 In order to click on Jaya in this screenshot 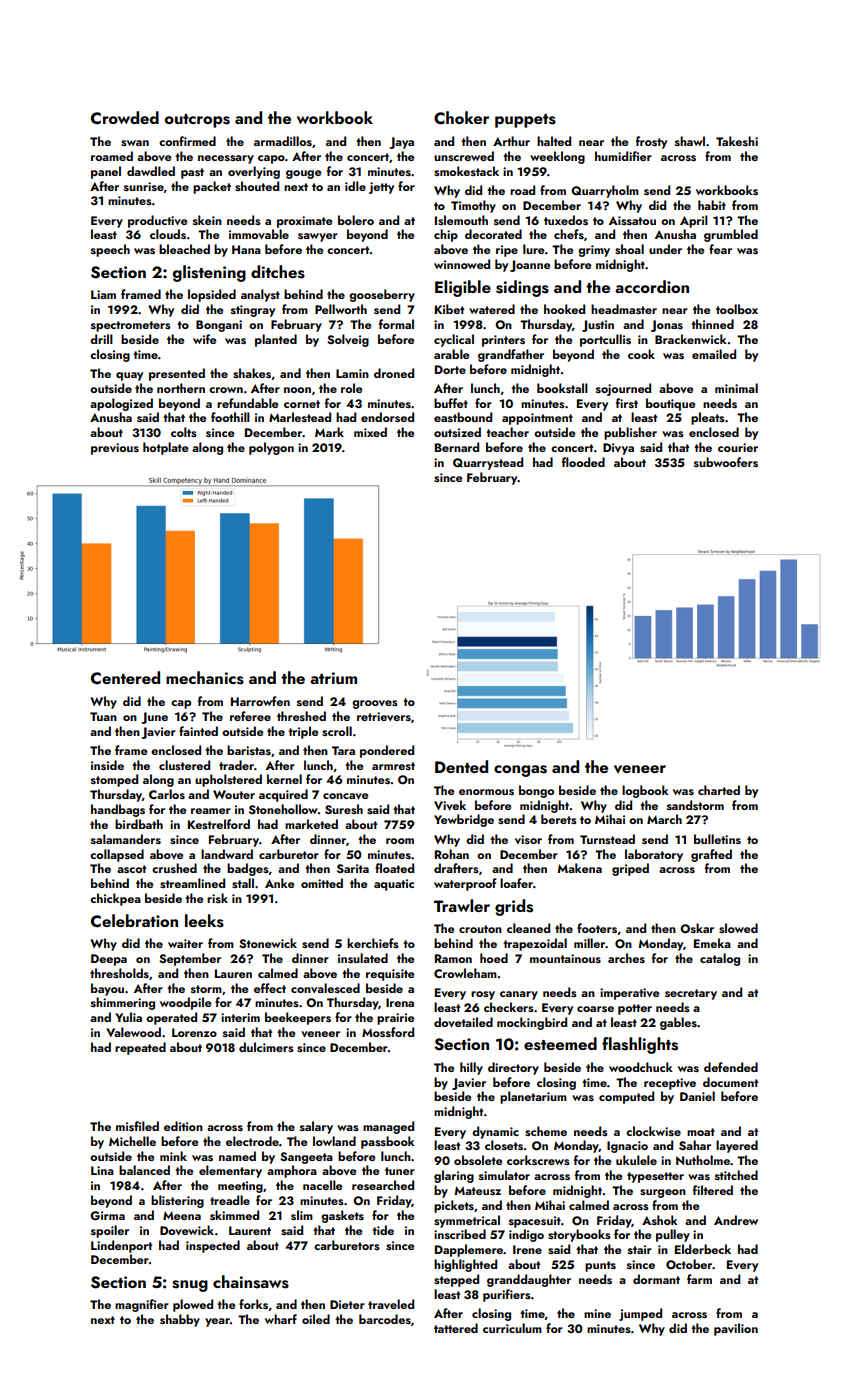, I will do `click(401, 143)`.
